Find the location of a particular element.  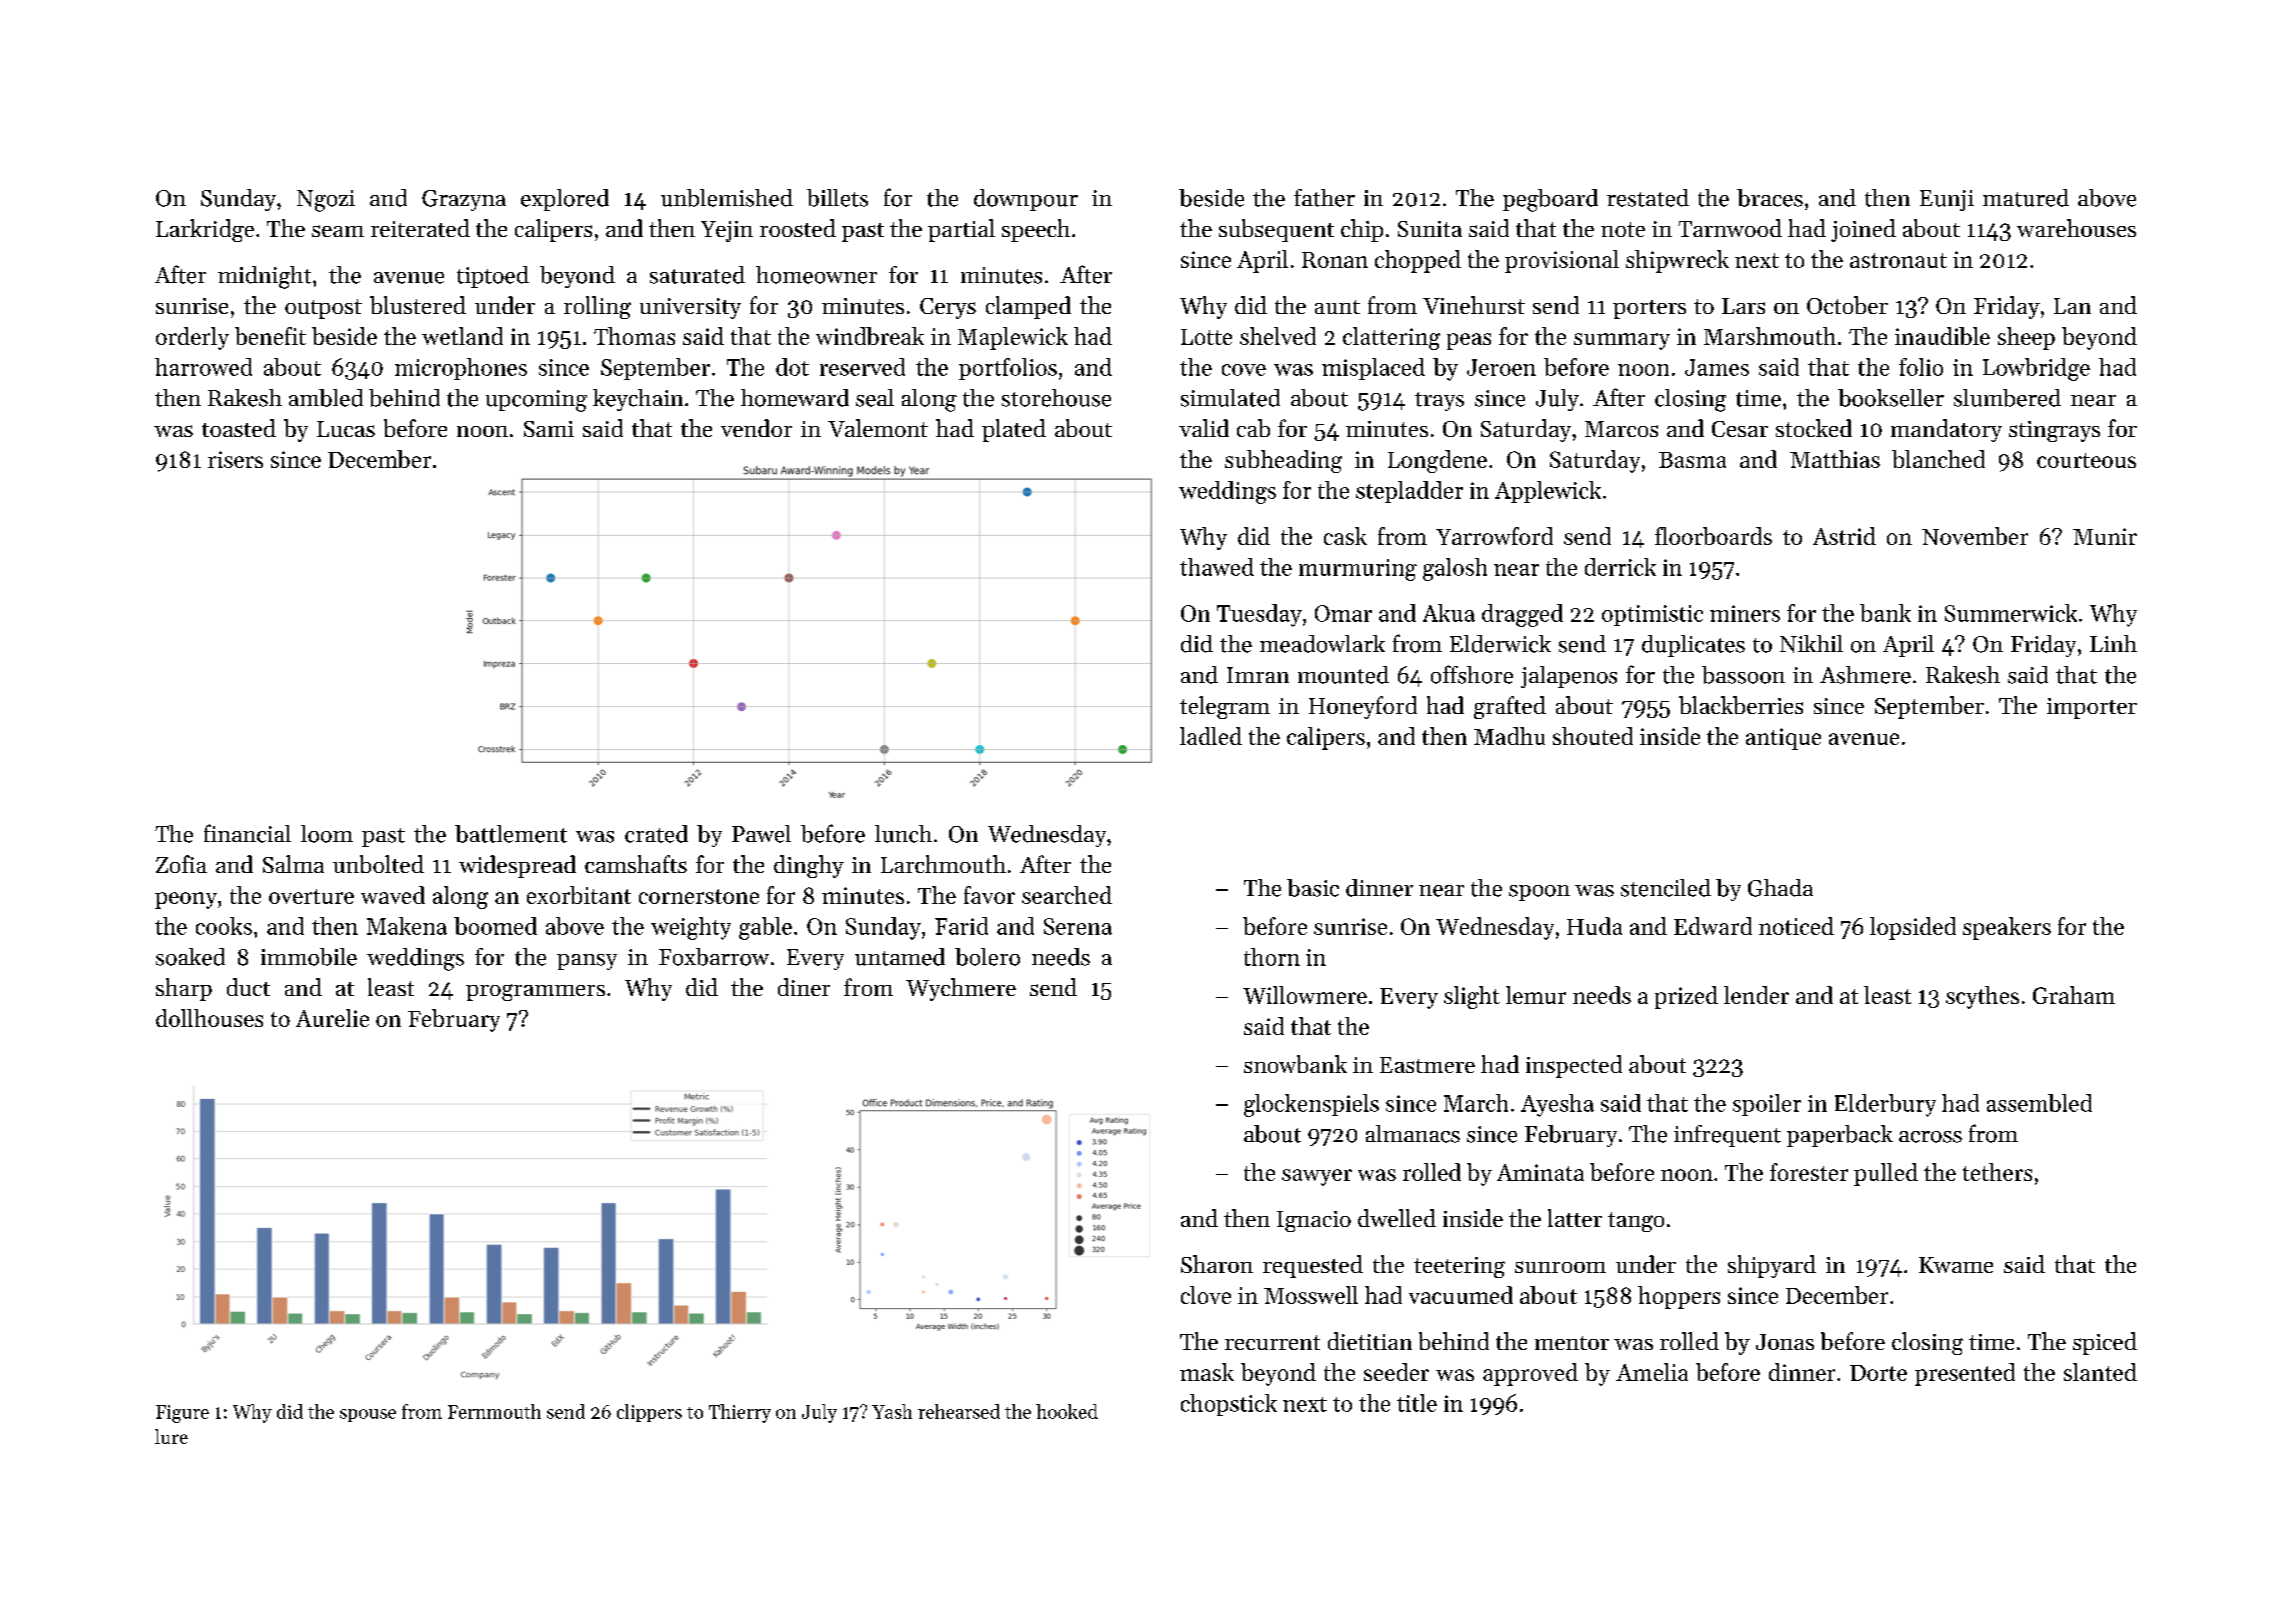

risers is located at coordinates (235, 459).
